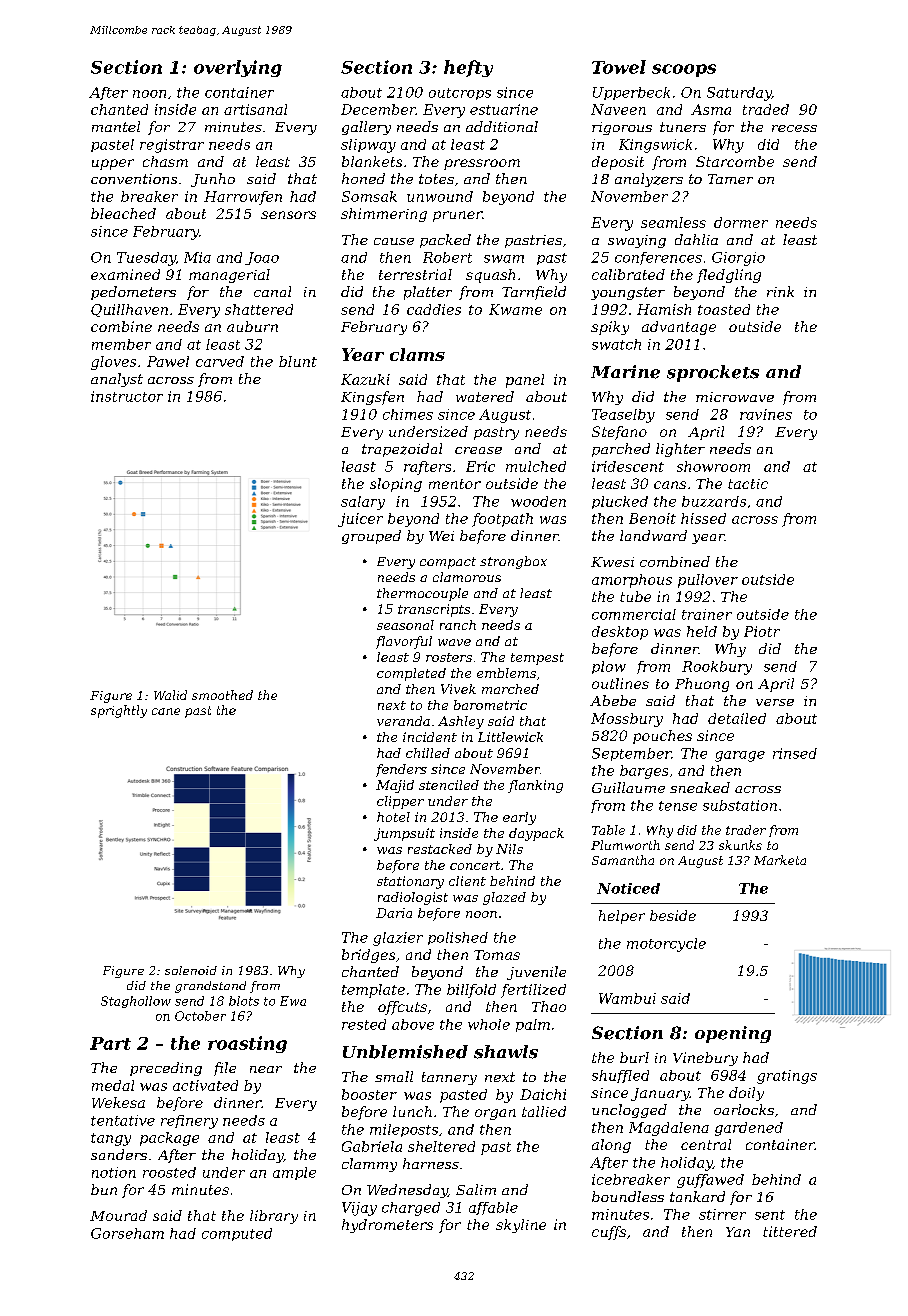  I want to click on trader, so click(746, 830).
